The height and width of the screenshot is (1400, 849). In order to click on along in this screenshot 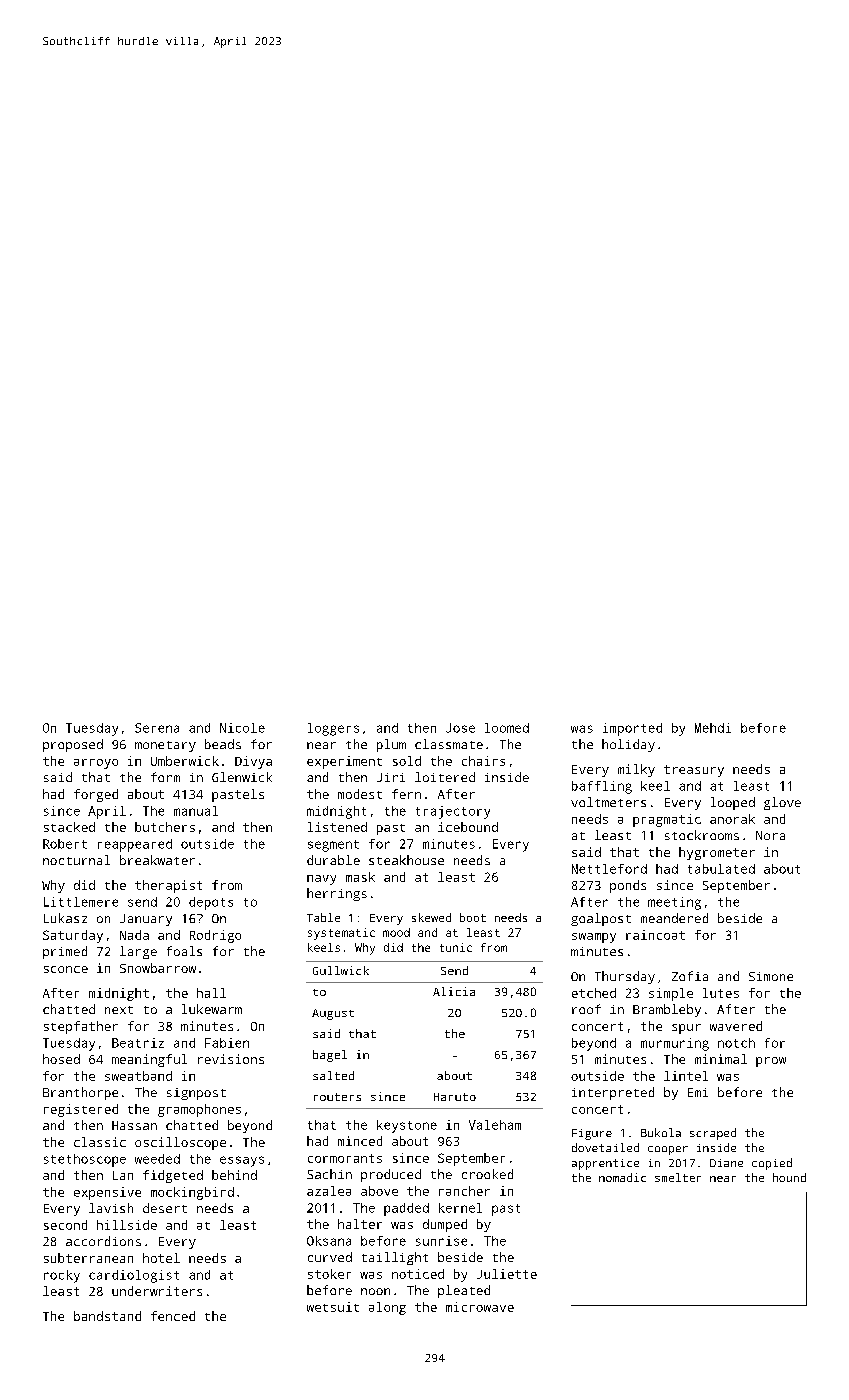, I will do `click(387, 1308)`.
